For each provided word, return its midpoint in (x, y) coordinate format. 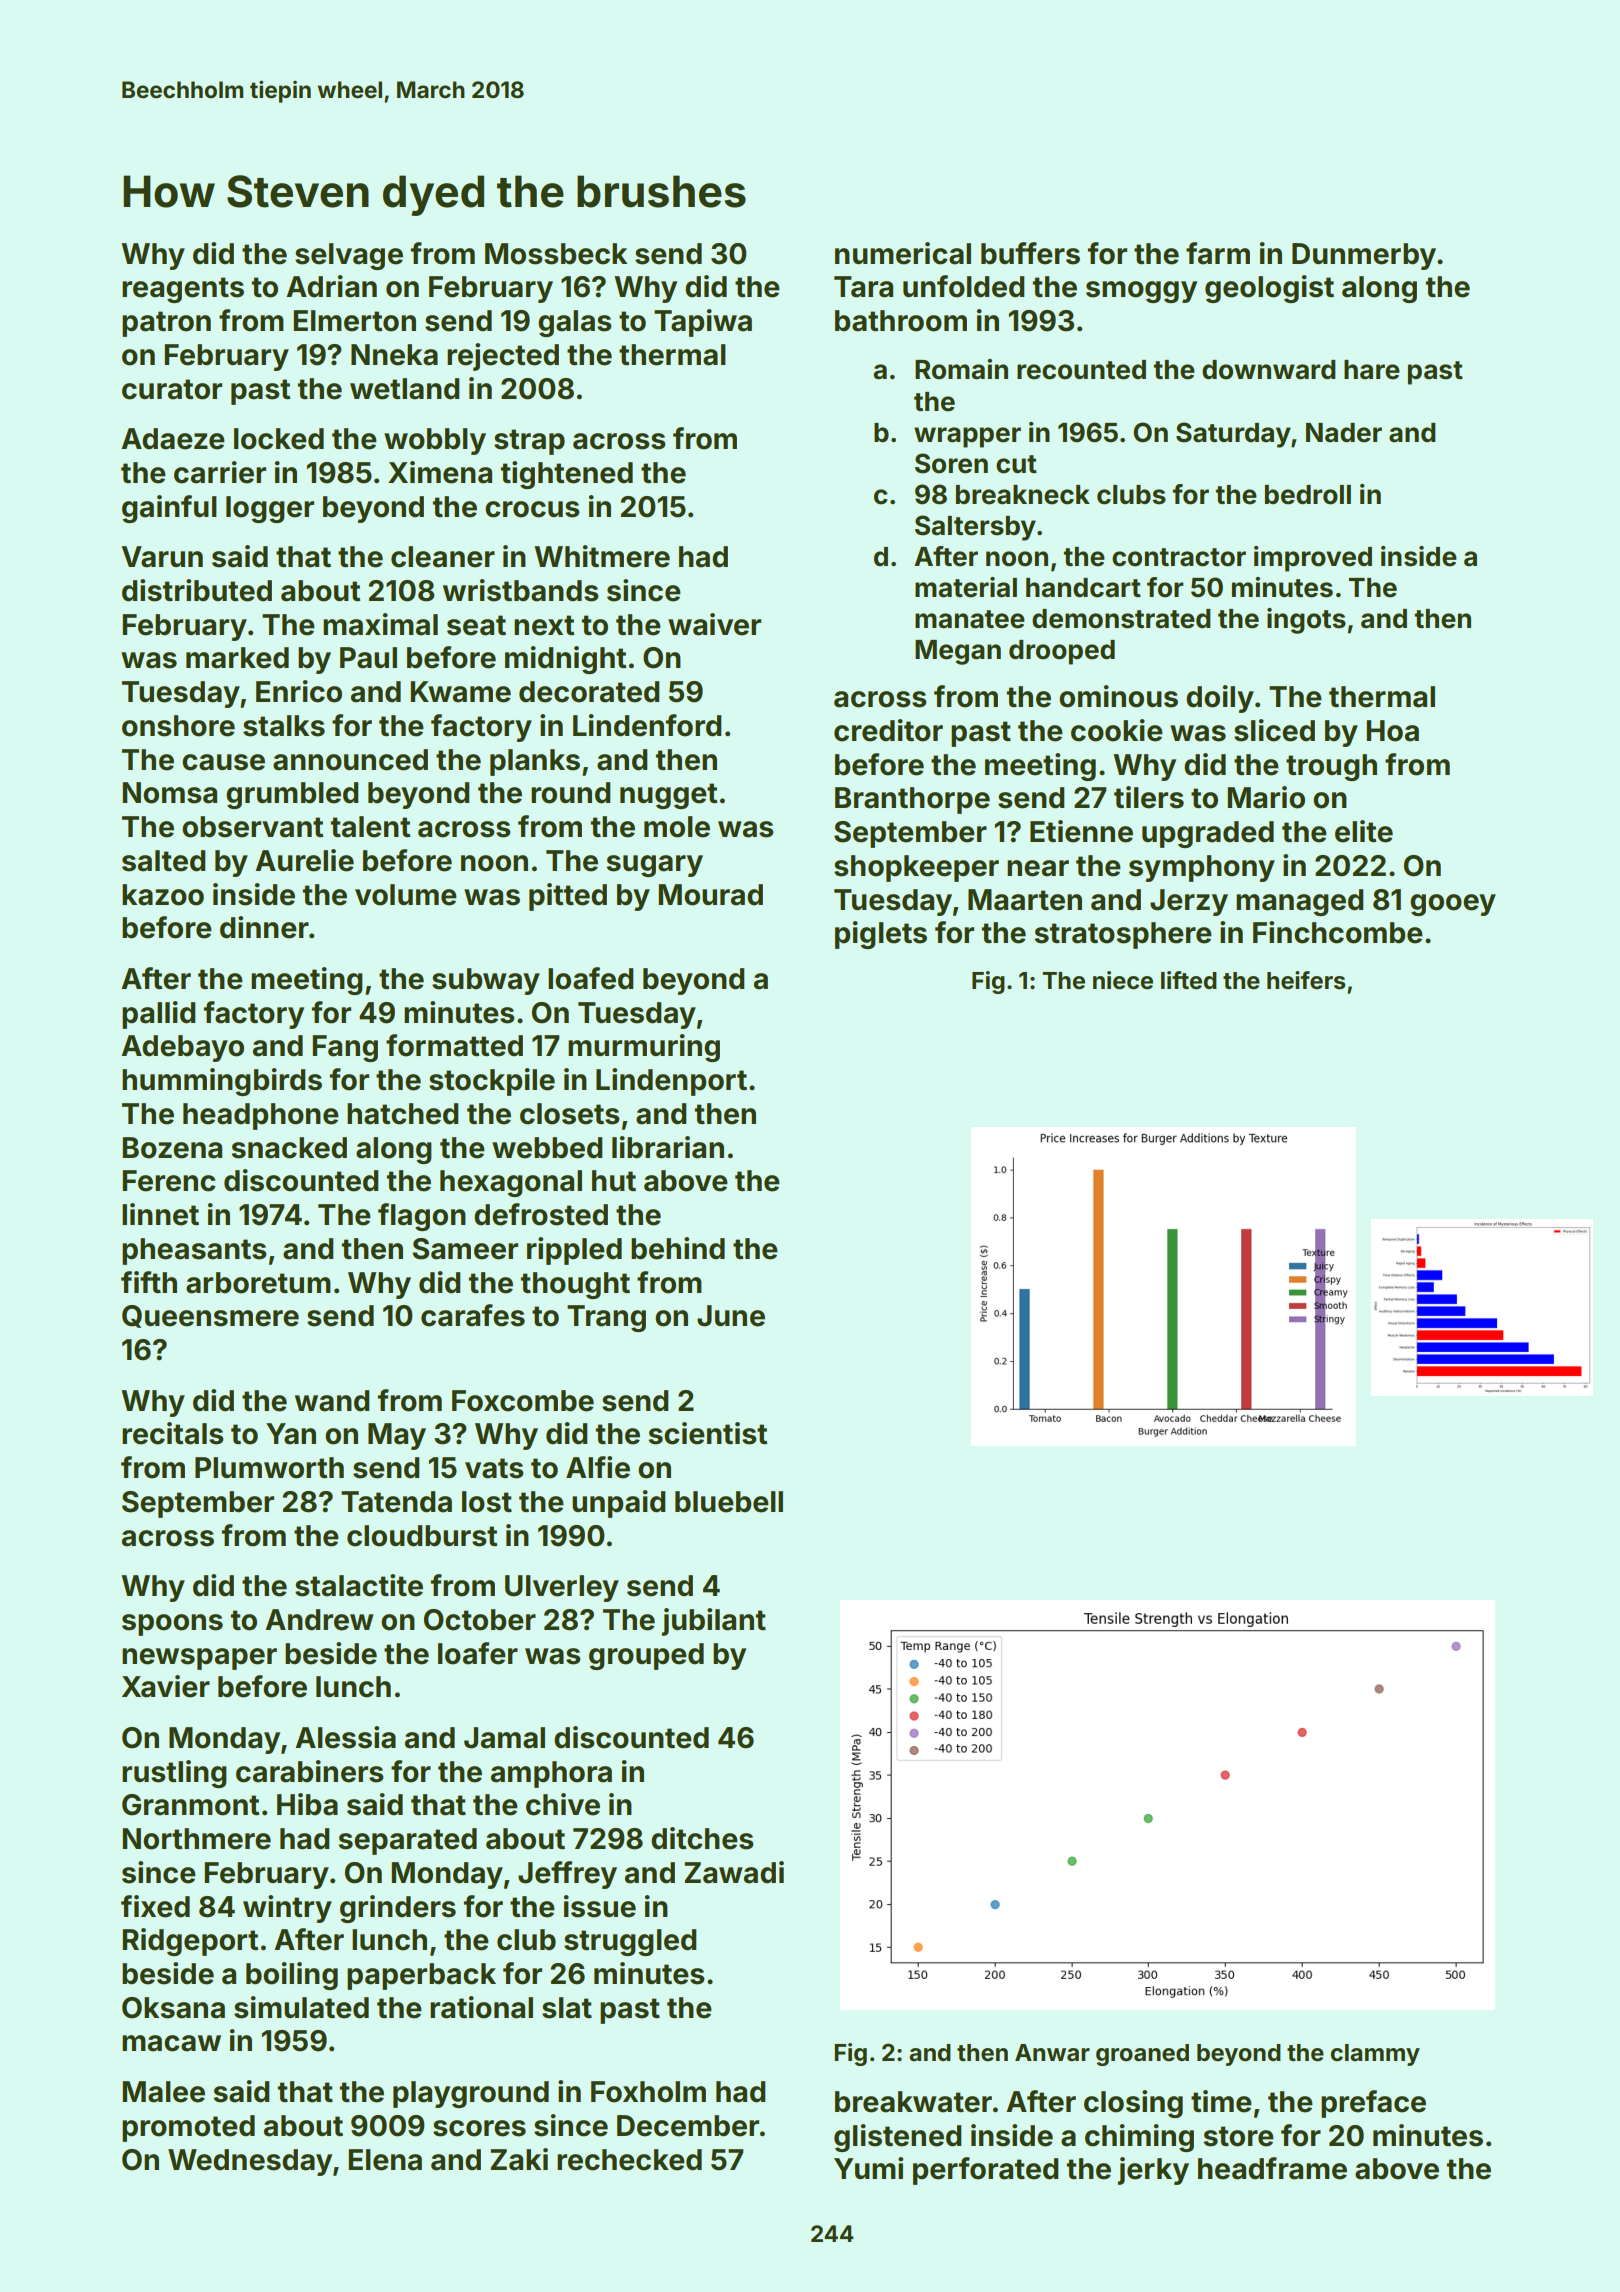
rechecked (629, 2160)
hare (1372, 370)
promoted (188, 2128)
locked (279, 439)
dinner (264, 927)
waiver (714, 624)
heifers (1306, 980)
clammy (1375, 2055)
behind (678, 1248)
